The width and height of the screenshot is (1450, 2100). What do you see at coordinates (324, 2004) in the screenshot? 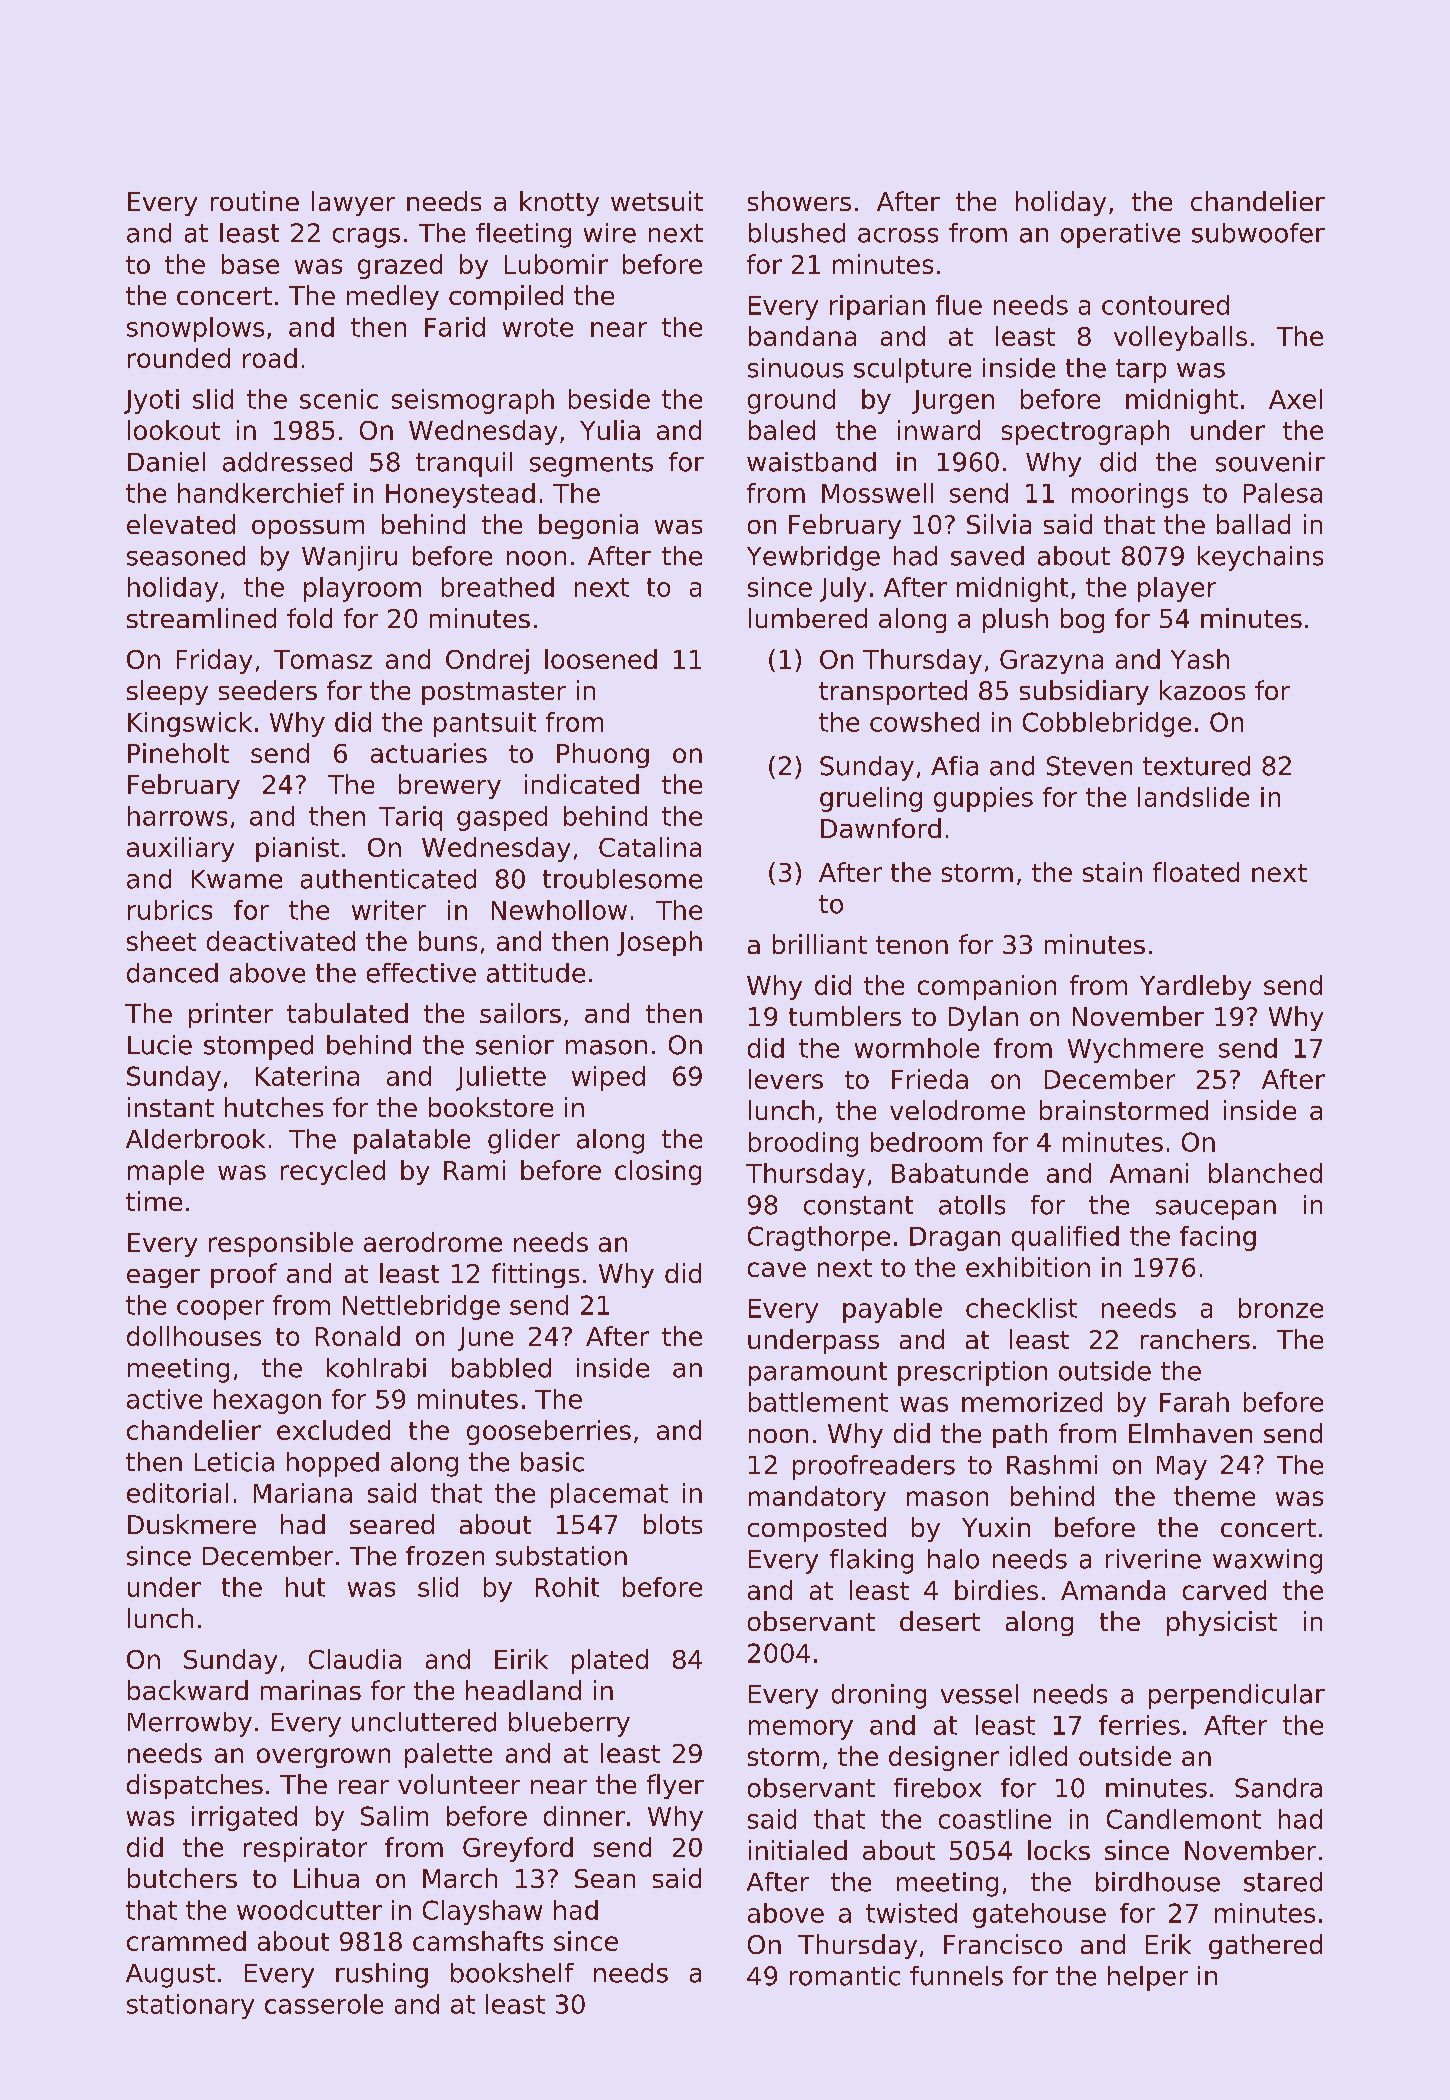
I see `casserole` at bounding box center [324, 2004].
